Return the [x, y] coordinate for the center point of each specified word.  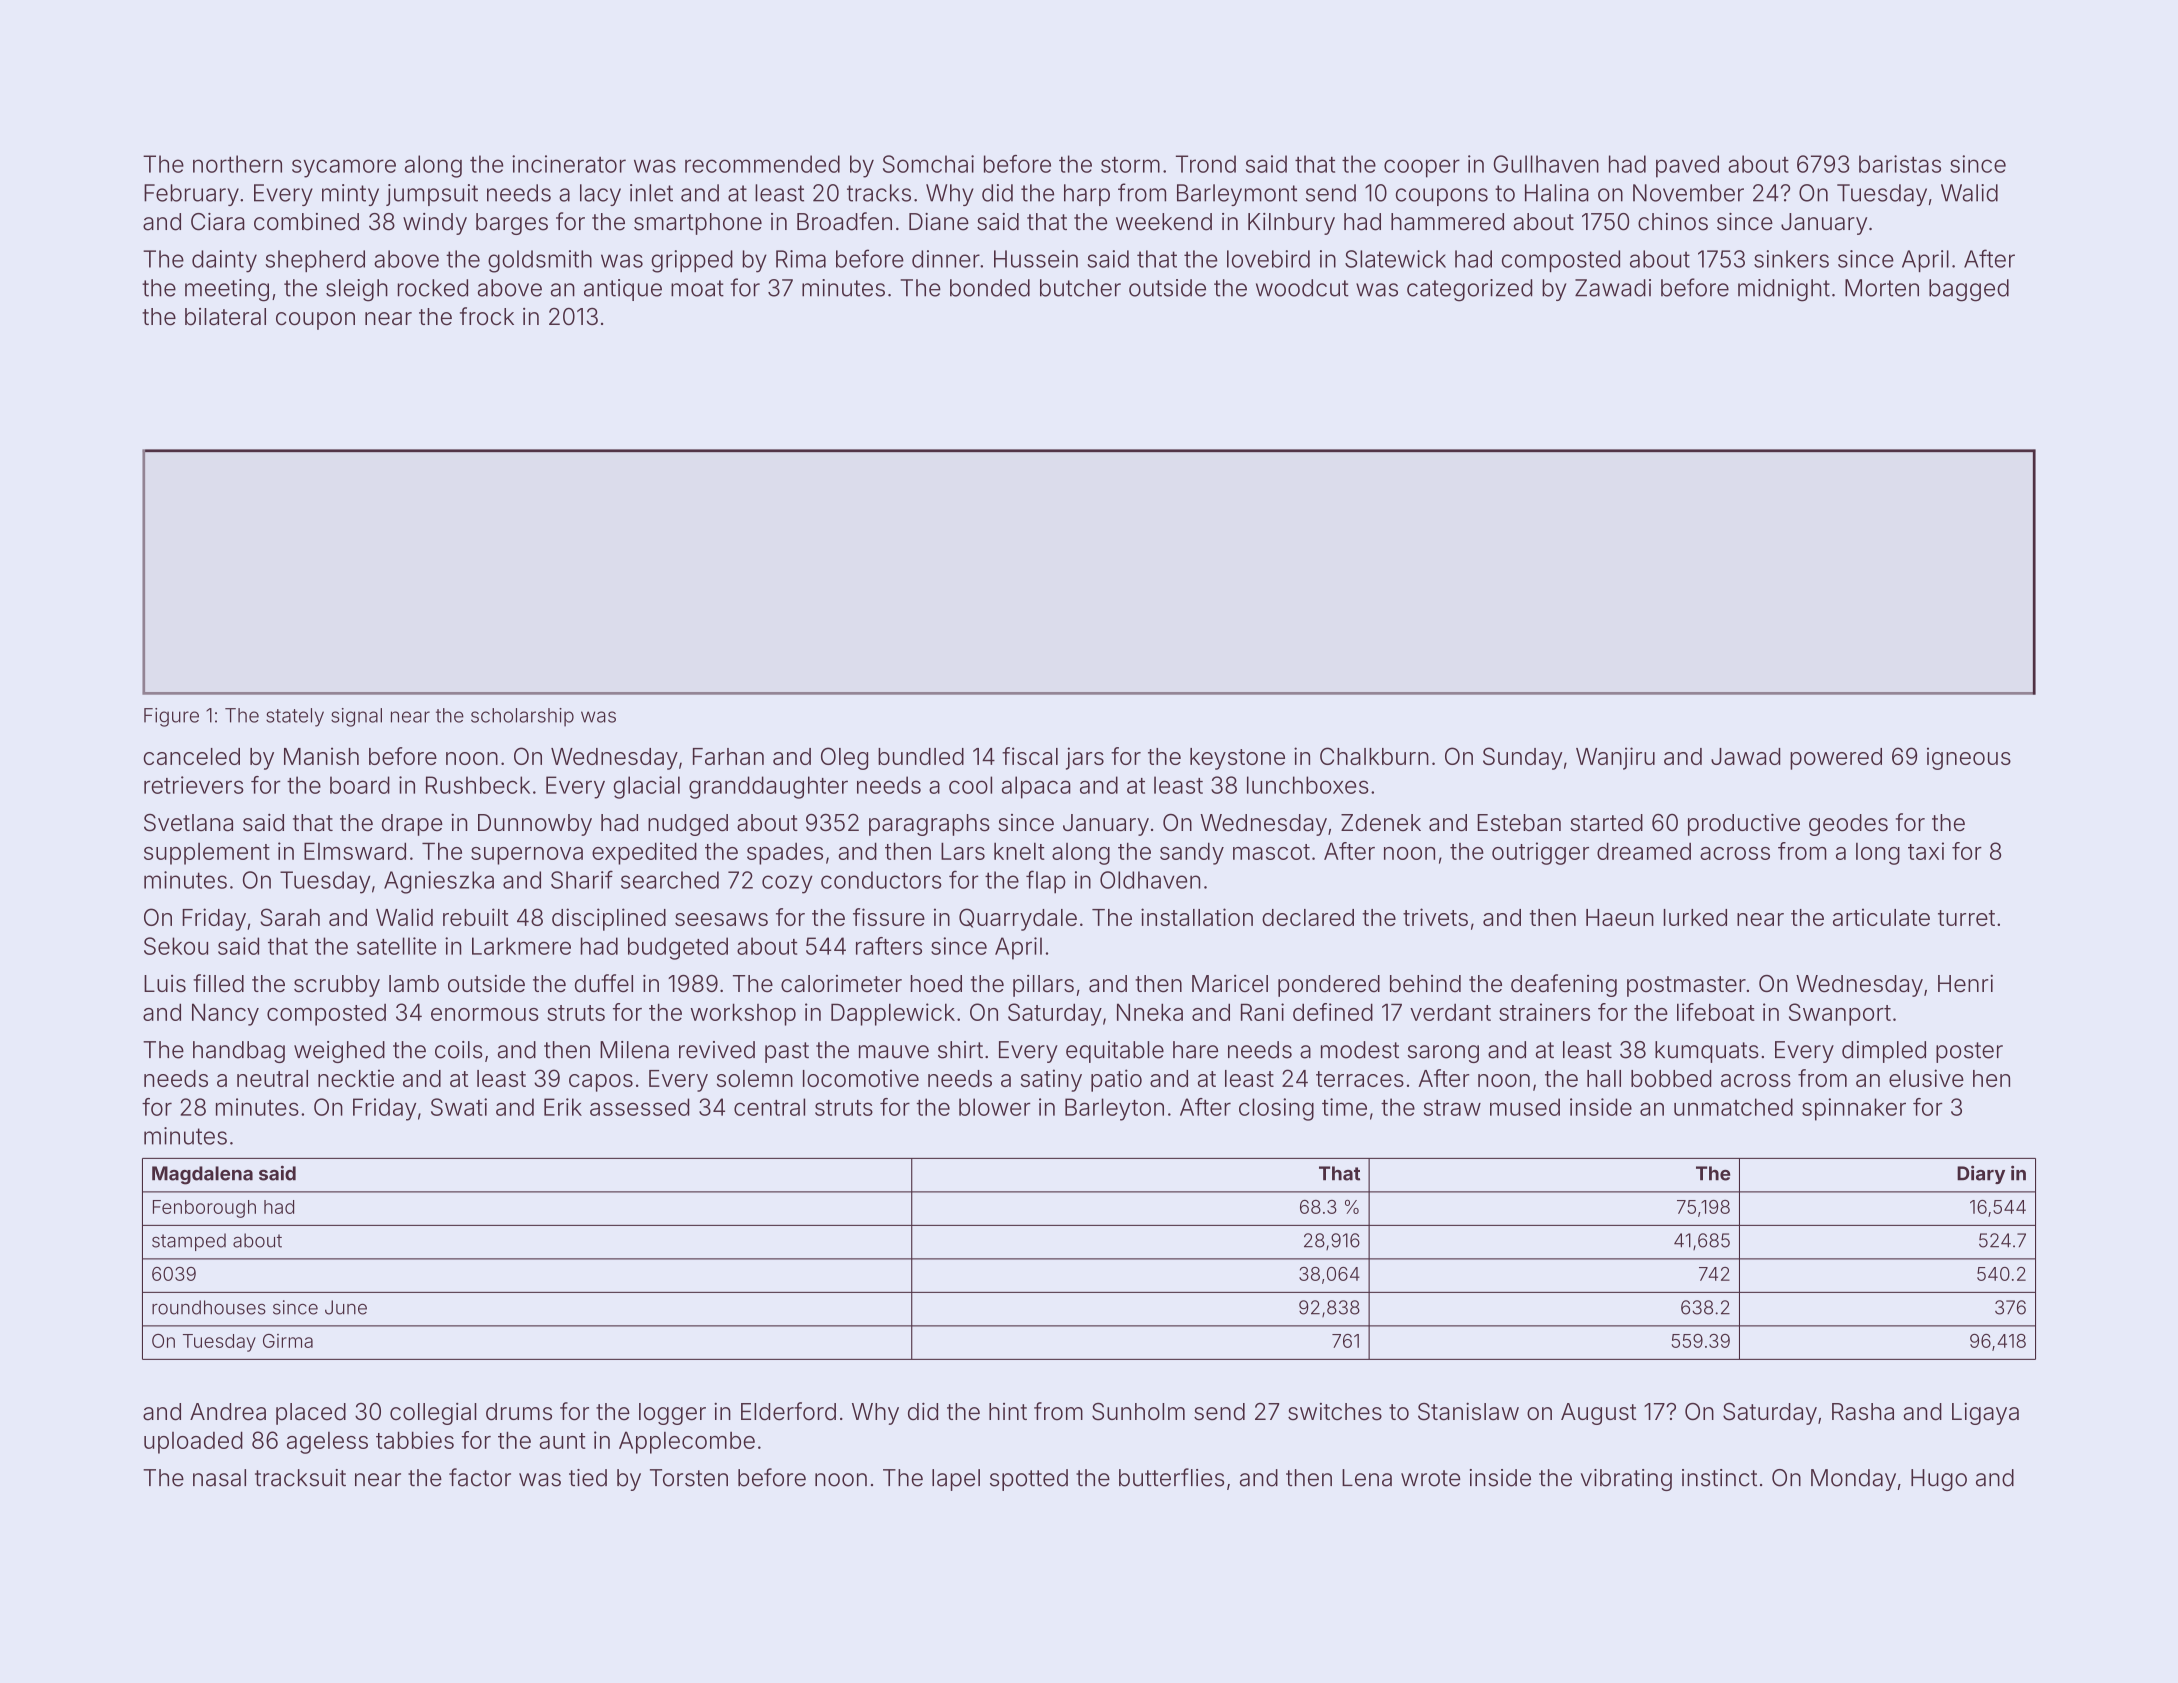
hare [1195, 1050]
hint [1008, 1411]
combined [306, 222]
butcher [1080, 288]
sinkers [1791, 259]
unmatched [1733, 1107]
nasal [219, 1478]
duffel [604, 983]
